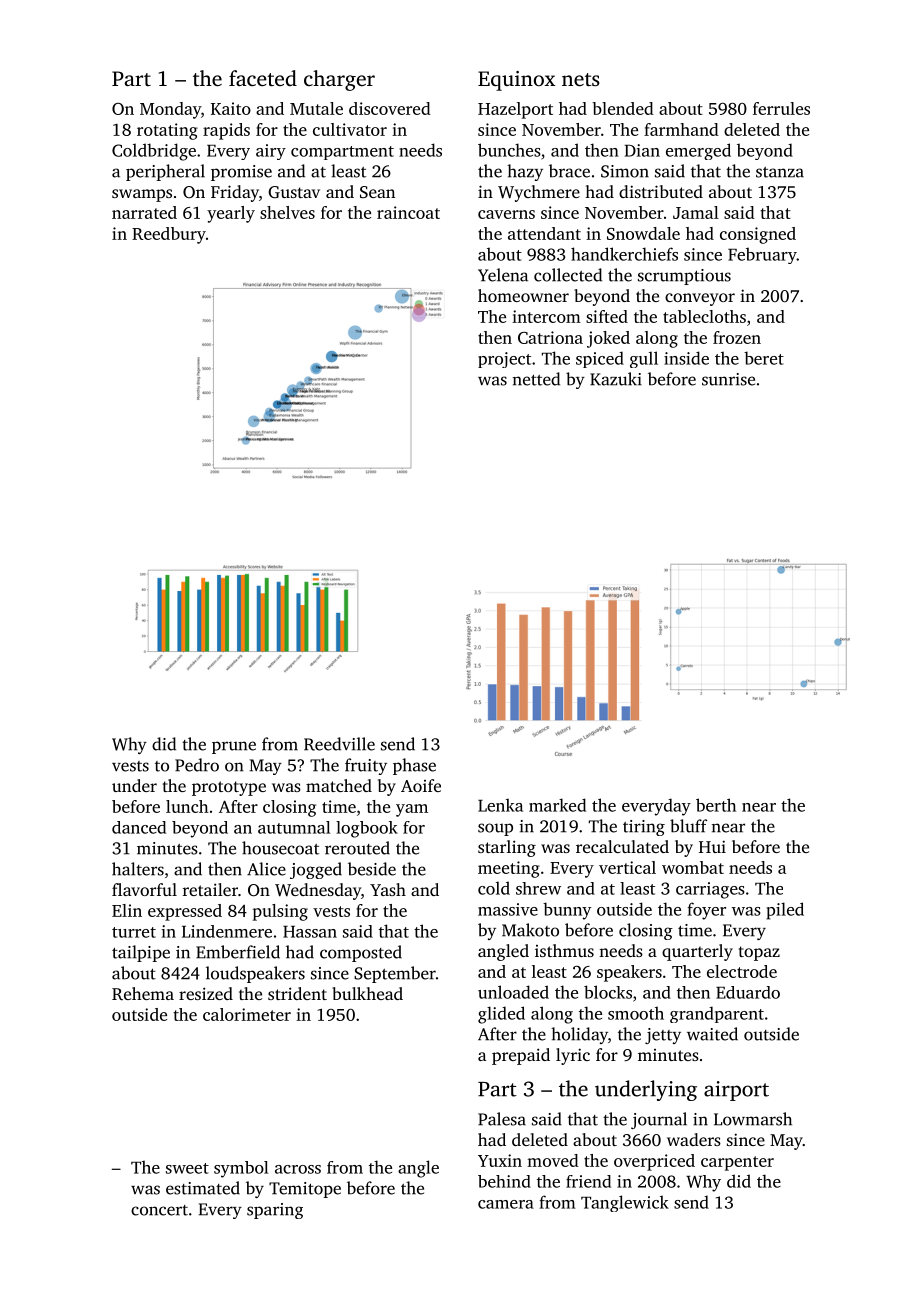  I want to click on berth, so click(716, 805).
